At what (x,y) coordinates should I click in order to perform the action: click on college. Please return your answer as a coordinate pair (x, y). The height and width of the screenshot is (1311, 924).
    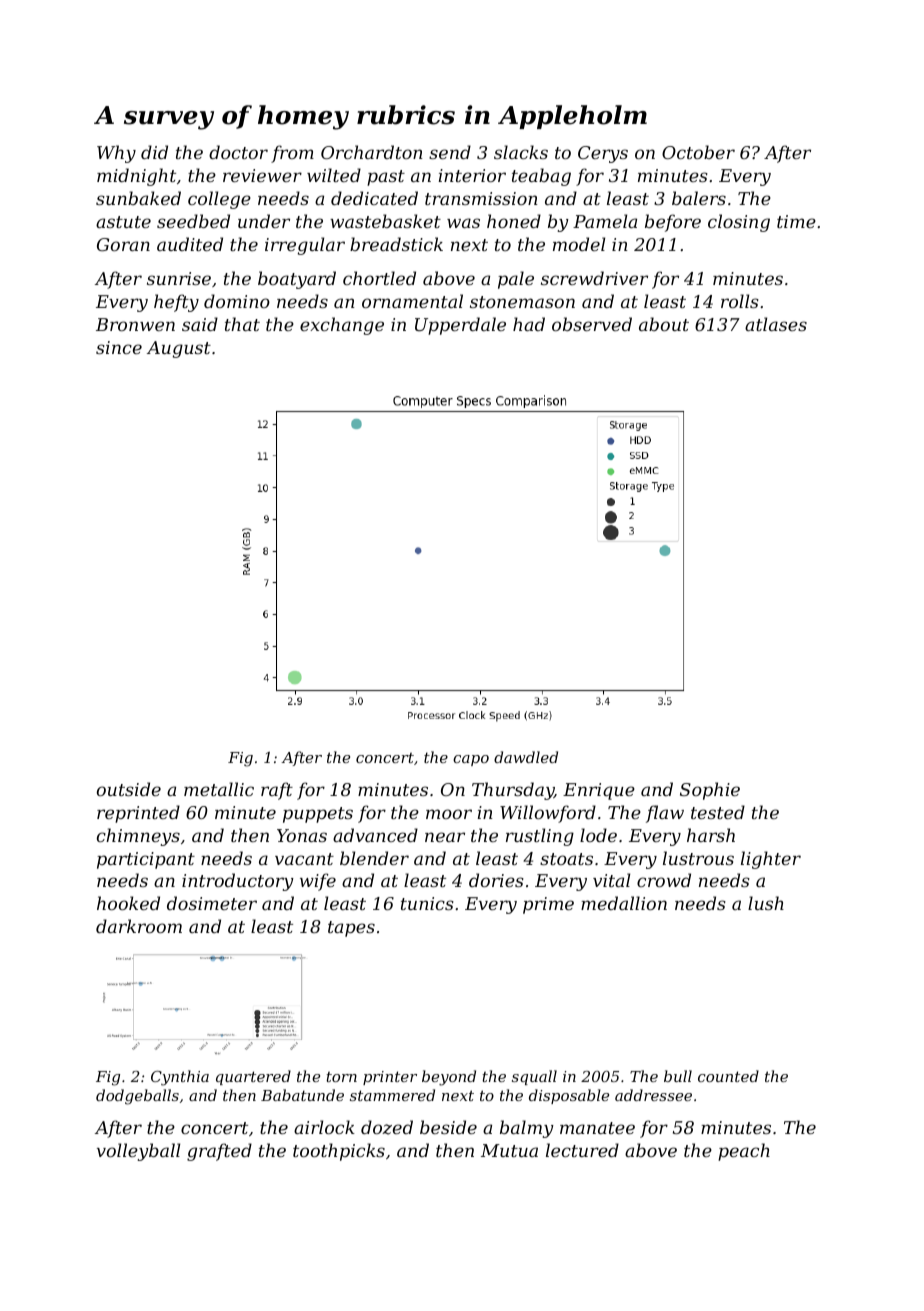
    Looking at the image, I should click on (219, 200).
